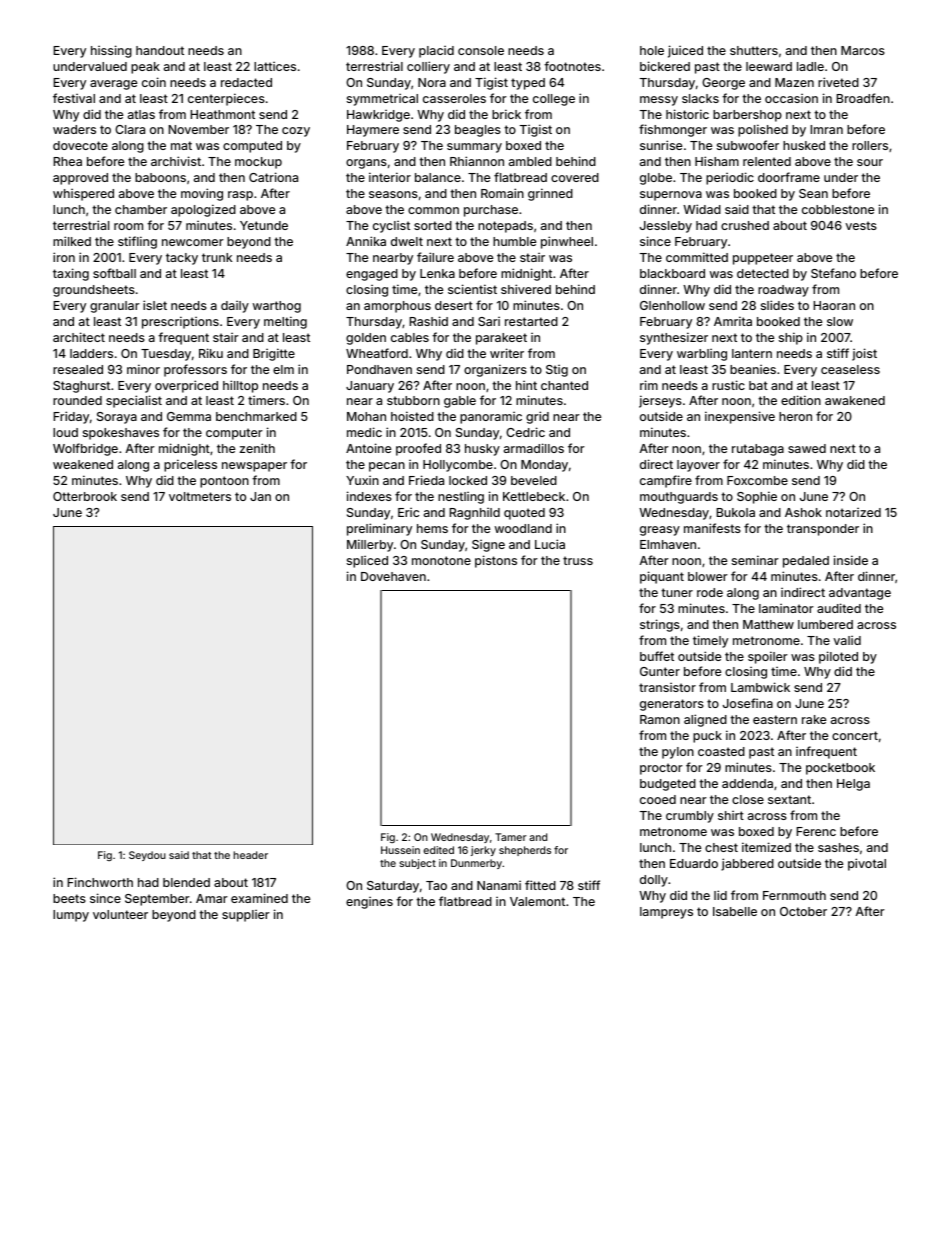  Describe the element at coordinates (649, 385) in the screenshot. I see `rim` at that location.
